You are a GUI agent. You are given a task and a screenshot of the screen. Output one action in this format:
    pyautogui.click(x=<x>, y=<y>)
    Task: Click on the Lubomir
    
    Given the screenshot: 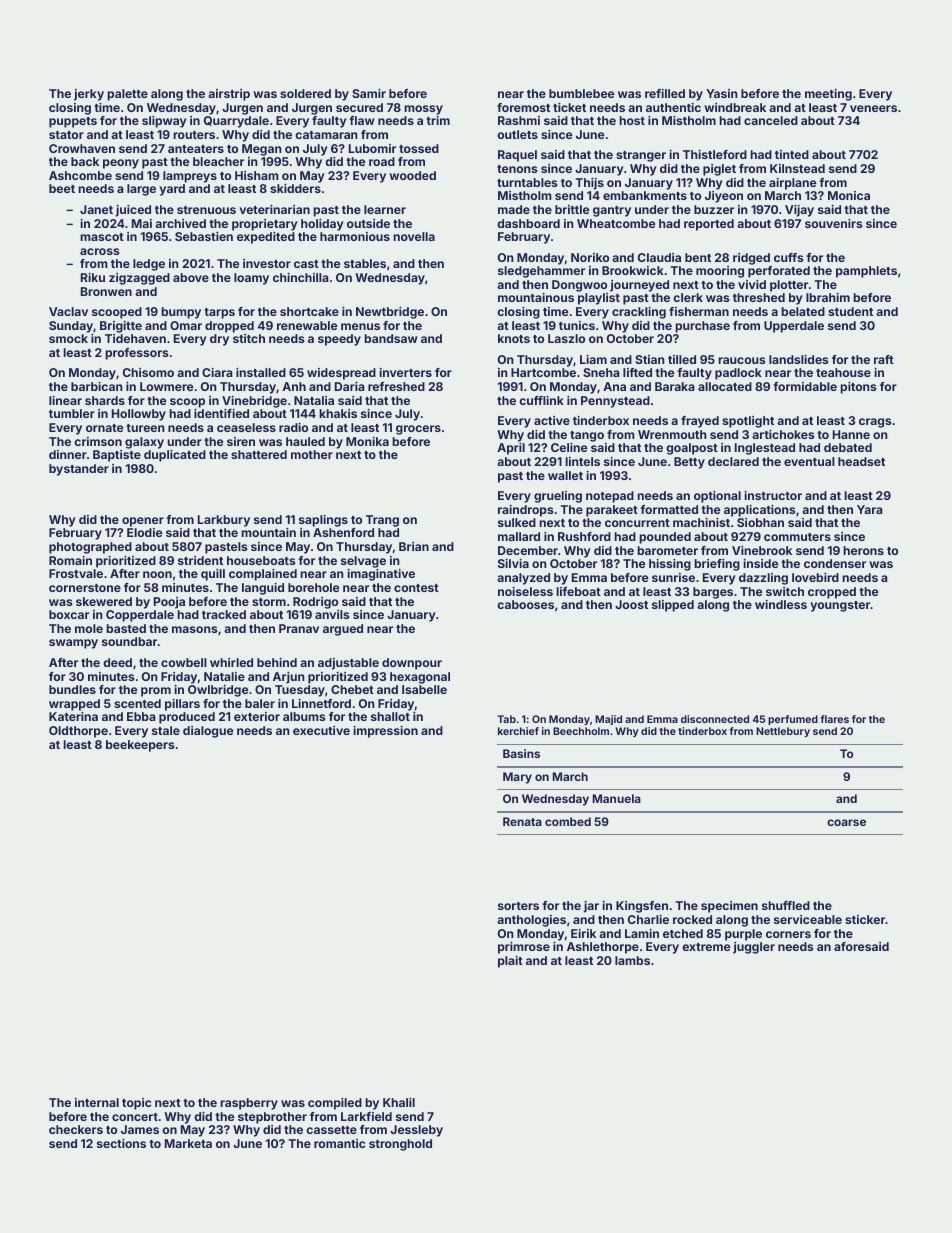 What is the action you would take?
    pyautogui.click(x=372, y=148)
